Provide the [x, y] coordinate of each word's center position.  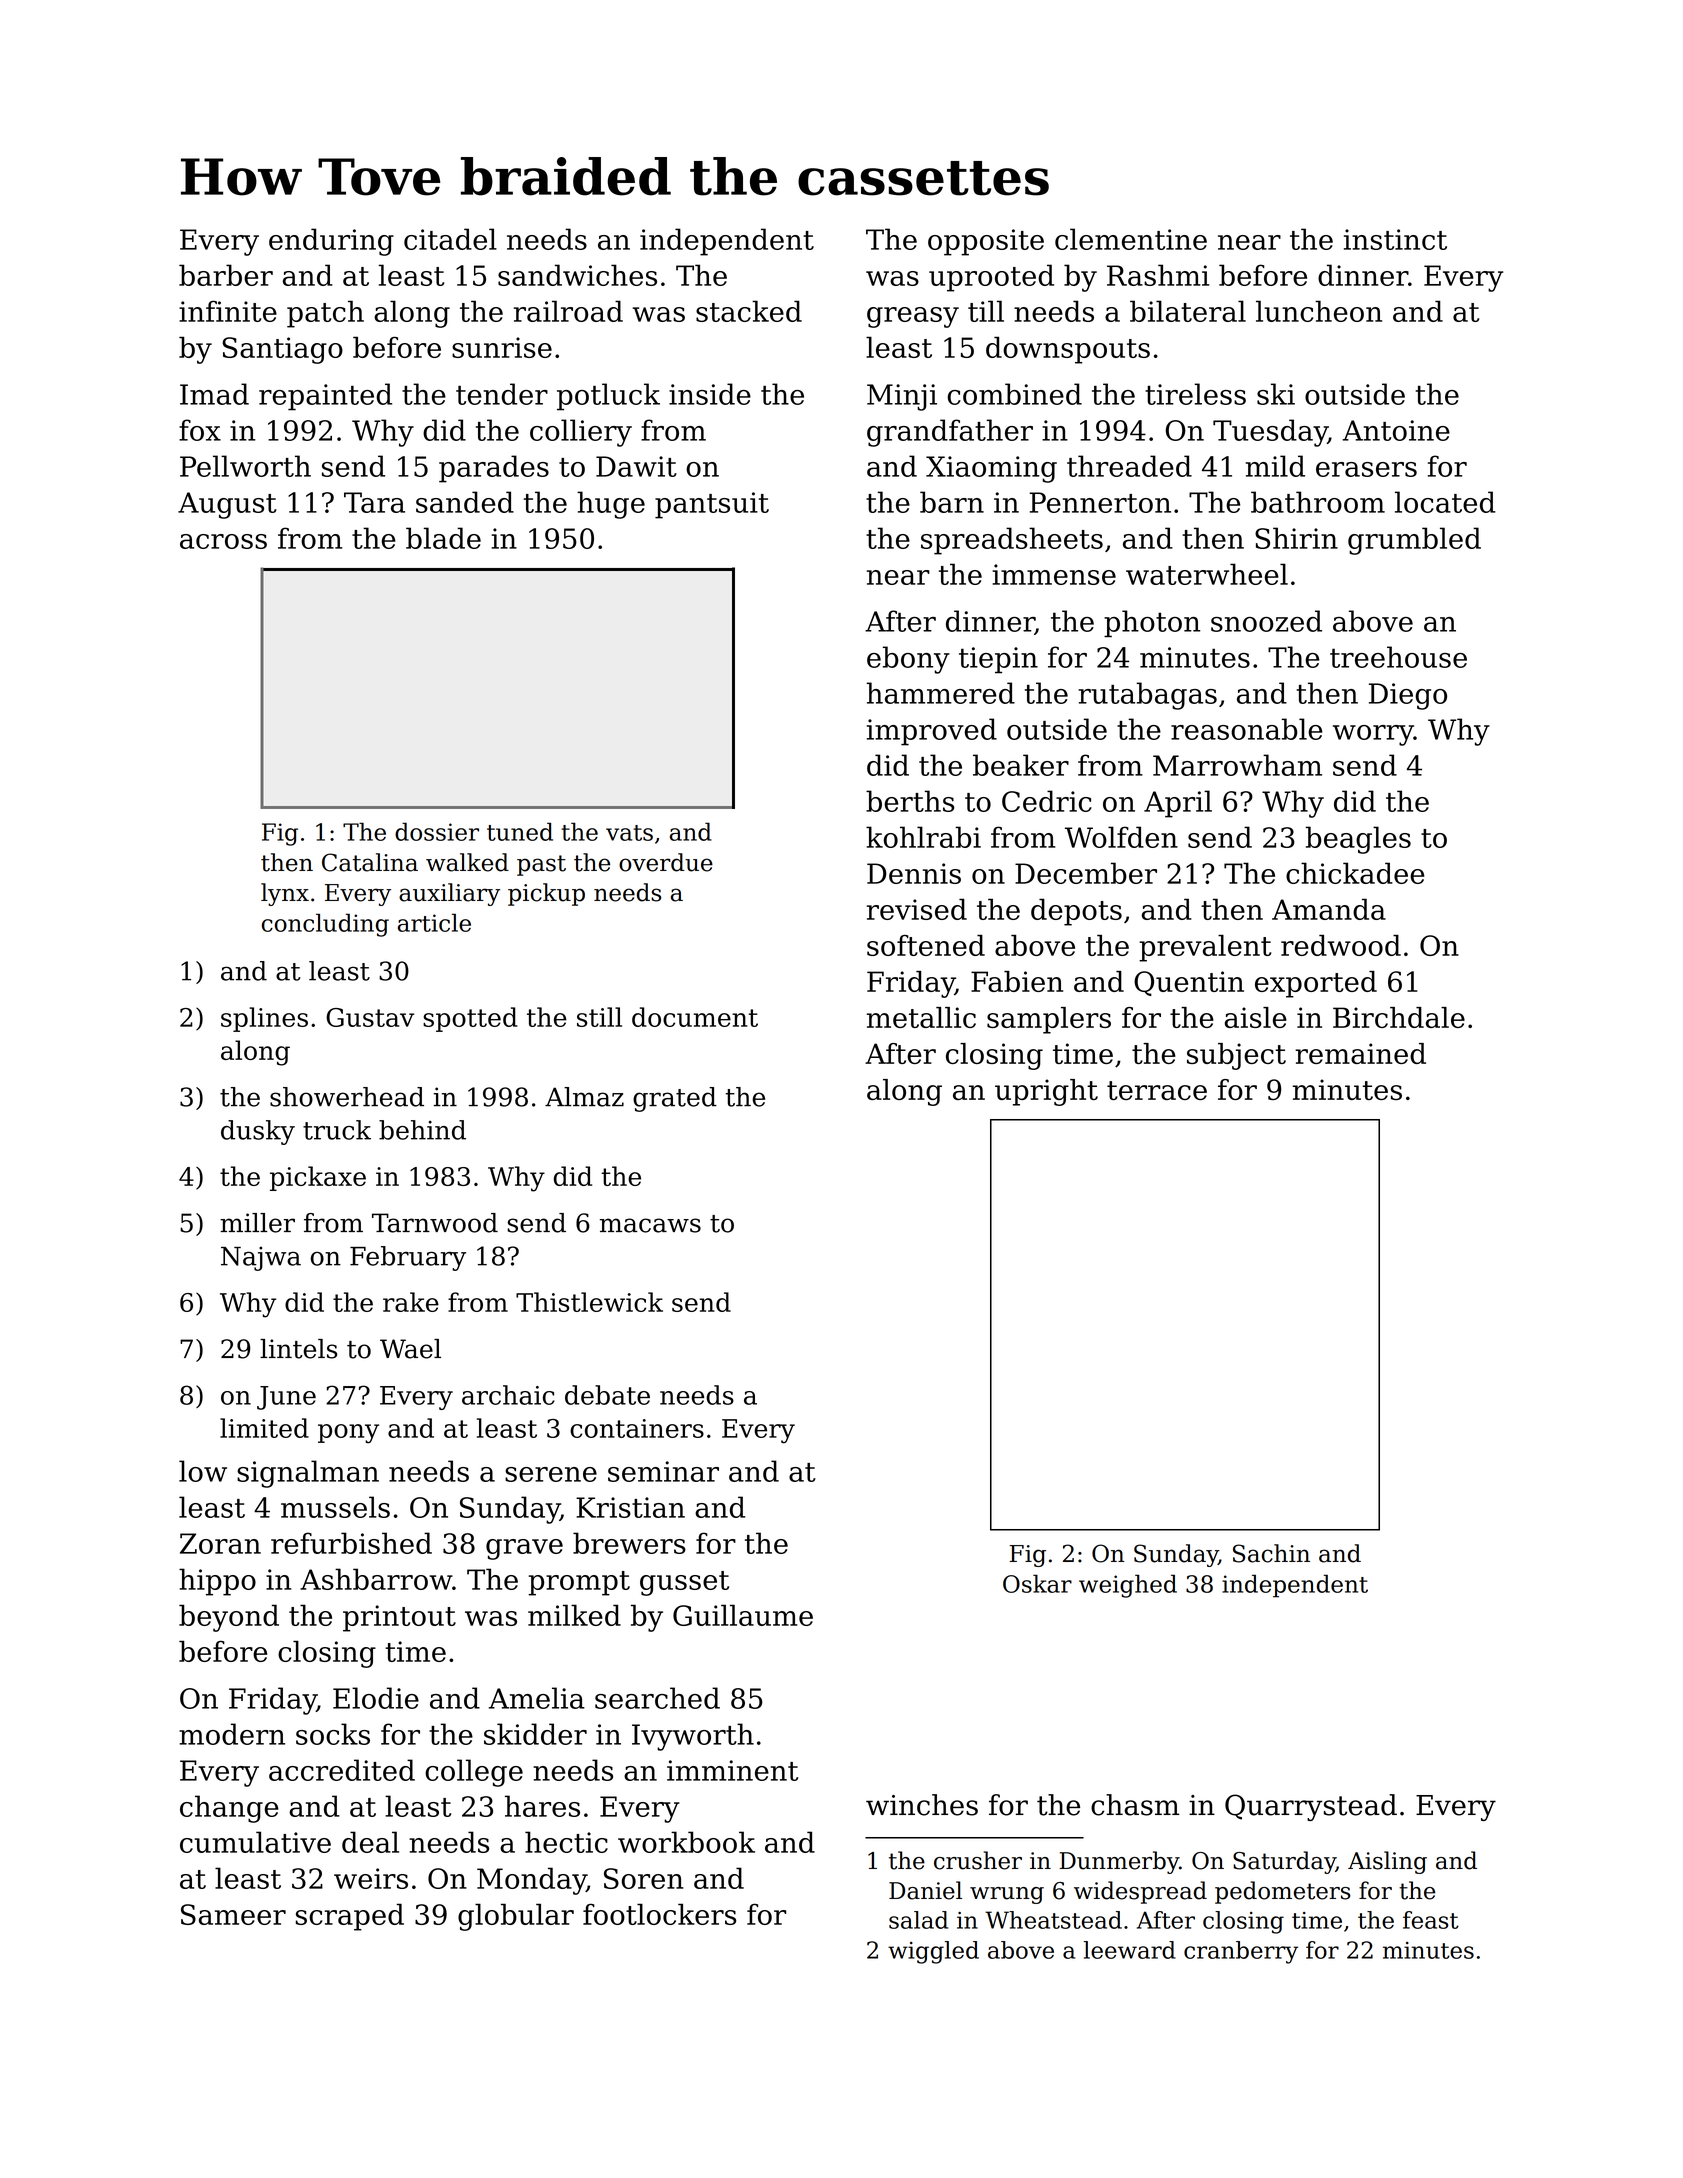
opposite [986, 242]
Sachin [1271, 1553]
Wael [410, 1349]
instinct [1395, 239]
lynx [285, 894]
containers [637, 1428]
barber [226, 275]
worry [1373, 735]
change [229, 1809]
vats [629, 833]
